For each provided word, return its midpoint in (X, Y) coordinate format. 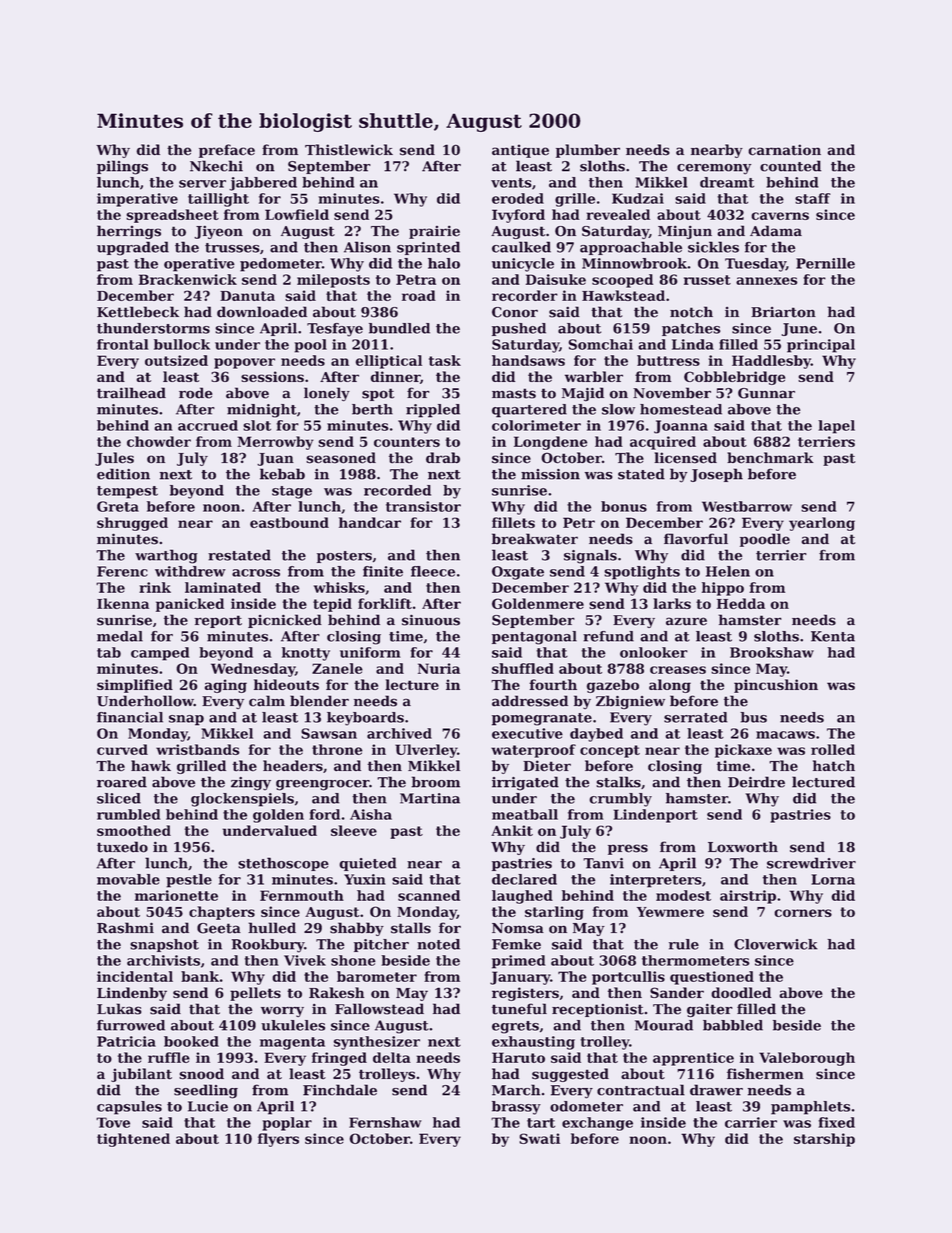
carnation (784, 150)
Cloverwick (775, 944)
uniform (370, 652)
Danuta (247, 296)
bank (200, 976)
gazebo (613, 686)
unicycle (523, 265)
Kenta (833, 636)
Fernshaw (385, 1122)
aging (226, 686)
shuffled (523, 668)
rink (155, 587)
